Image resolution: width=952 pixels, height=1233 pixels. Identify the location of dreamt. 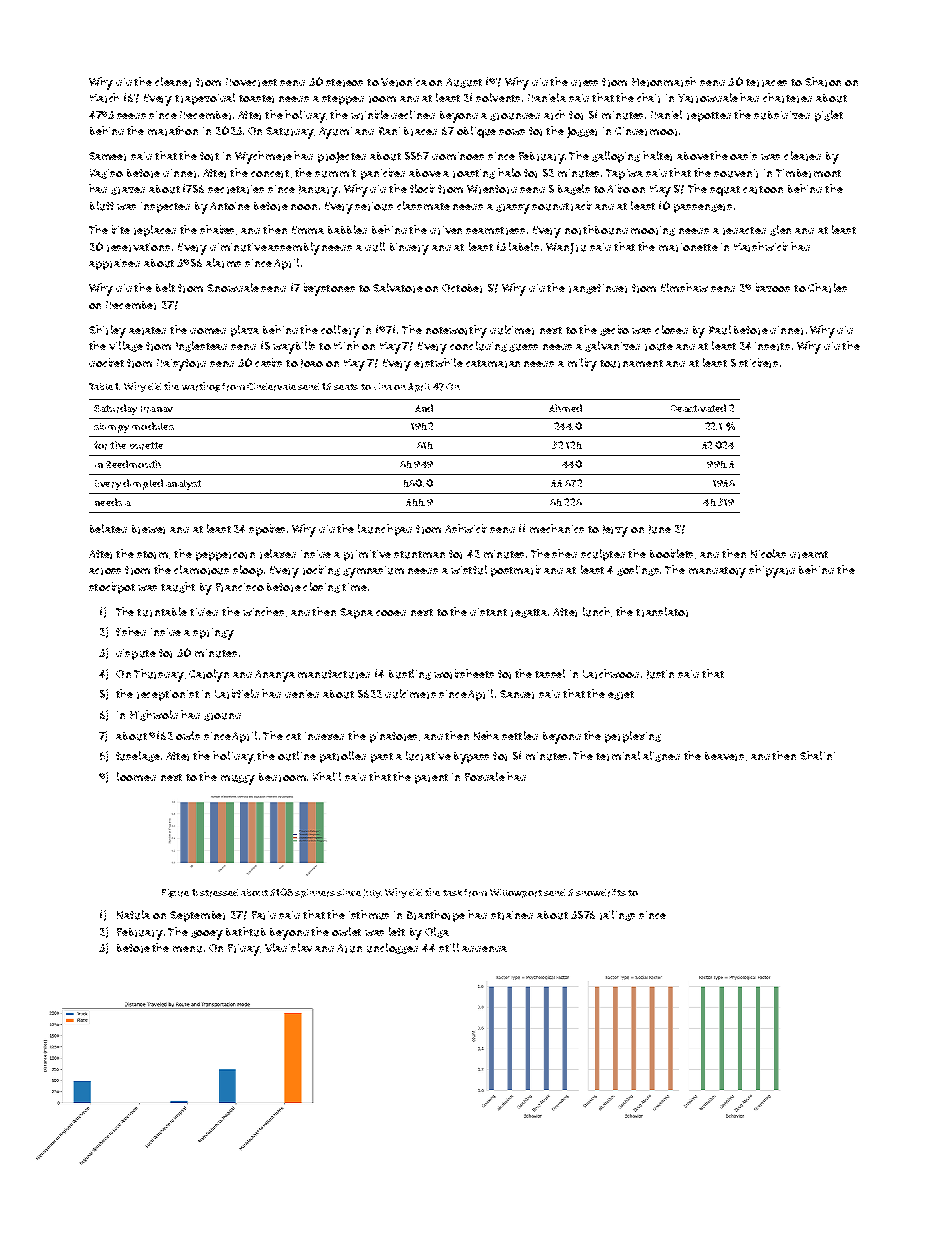
(809, 555).
